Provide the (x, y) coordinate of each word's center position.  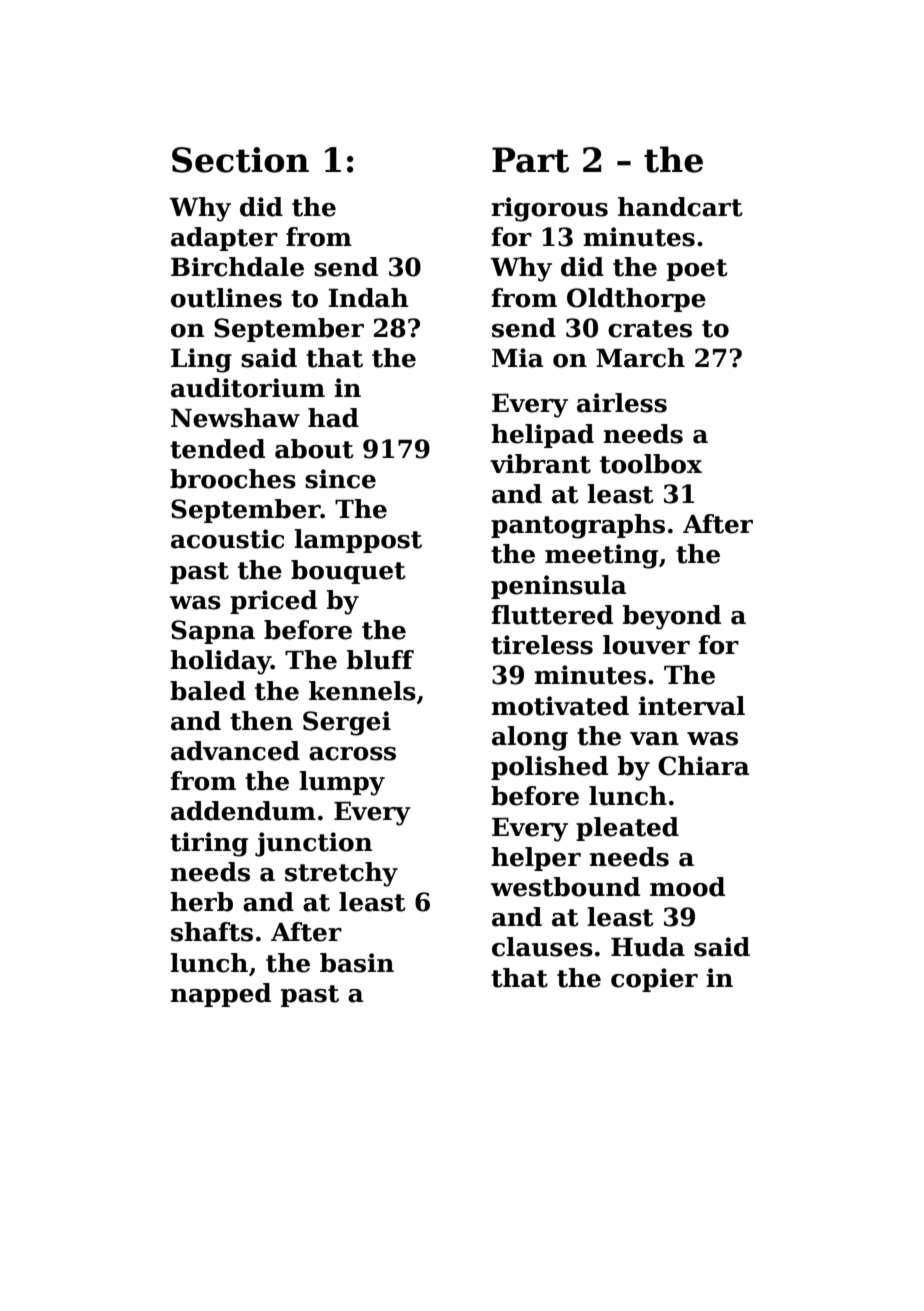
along (530, 738)
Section (240, 160)
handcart (680, 207)
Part (530, 160)
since (340, 479)
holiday (220, 662)
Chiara (704, 766)
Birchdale (237, 267)
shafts (212, 932)
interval (691, 706)
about (314, 449)
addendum (243, 811)
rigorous (549, 209)
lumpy (342, 783)
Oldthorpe (636, 300)
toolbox (651, 464)
